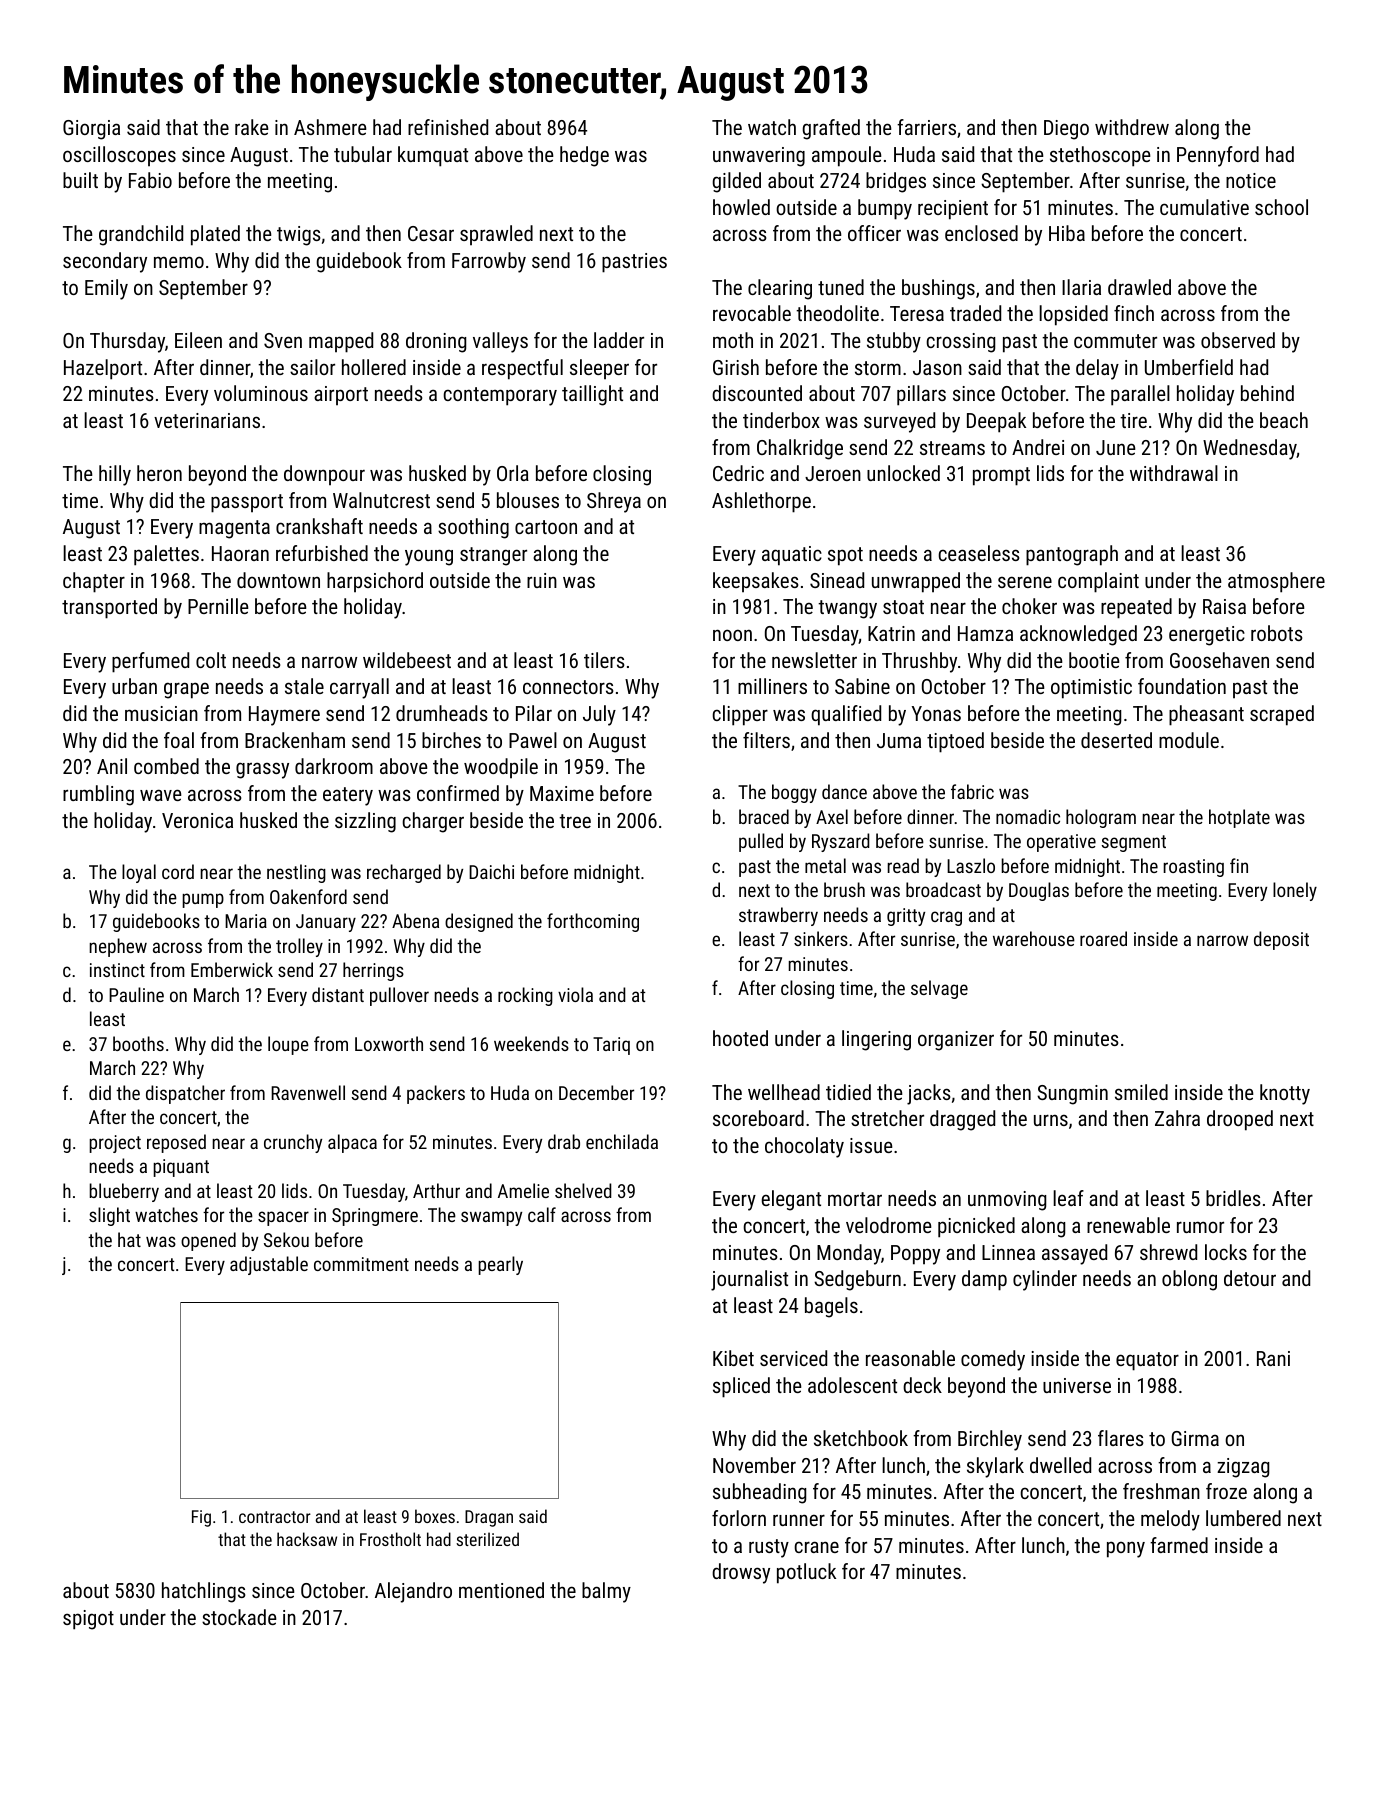  I want to click on Arthur, so click(436, 1190).
